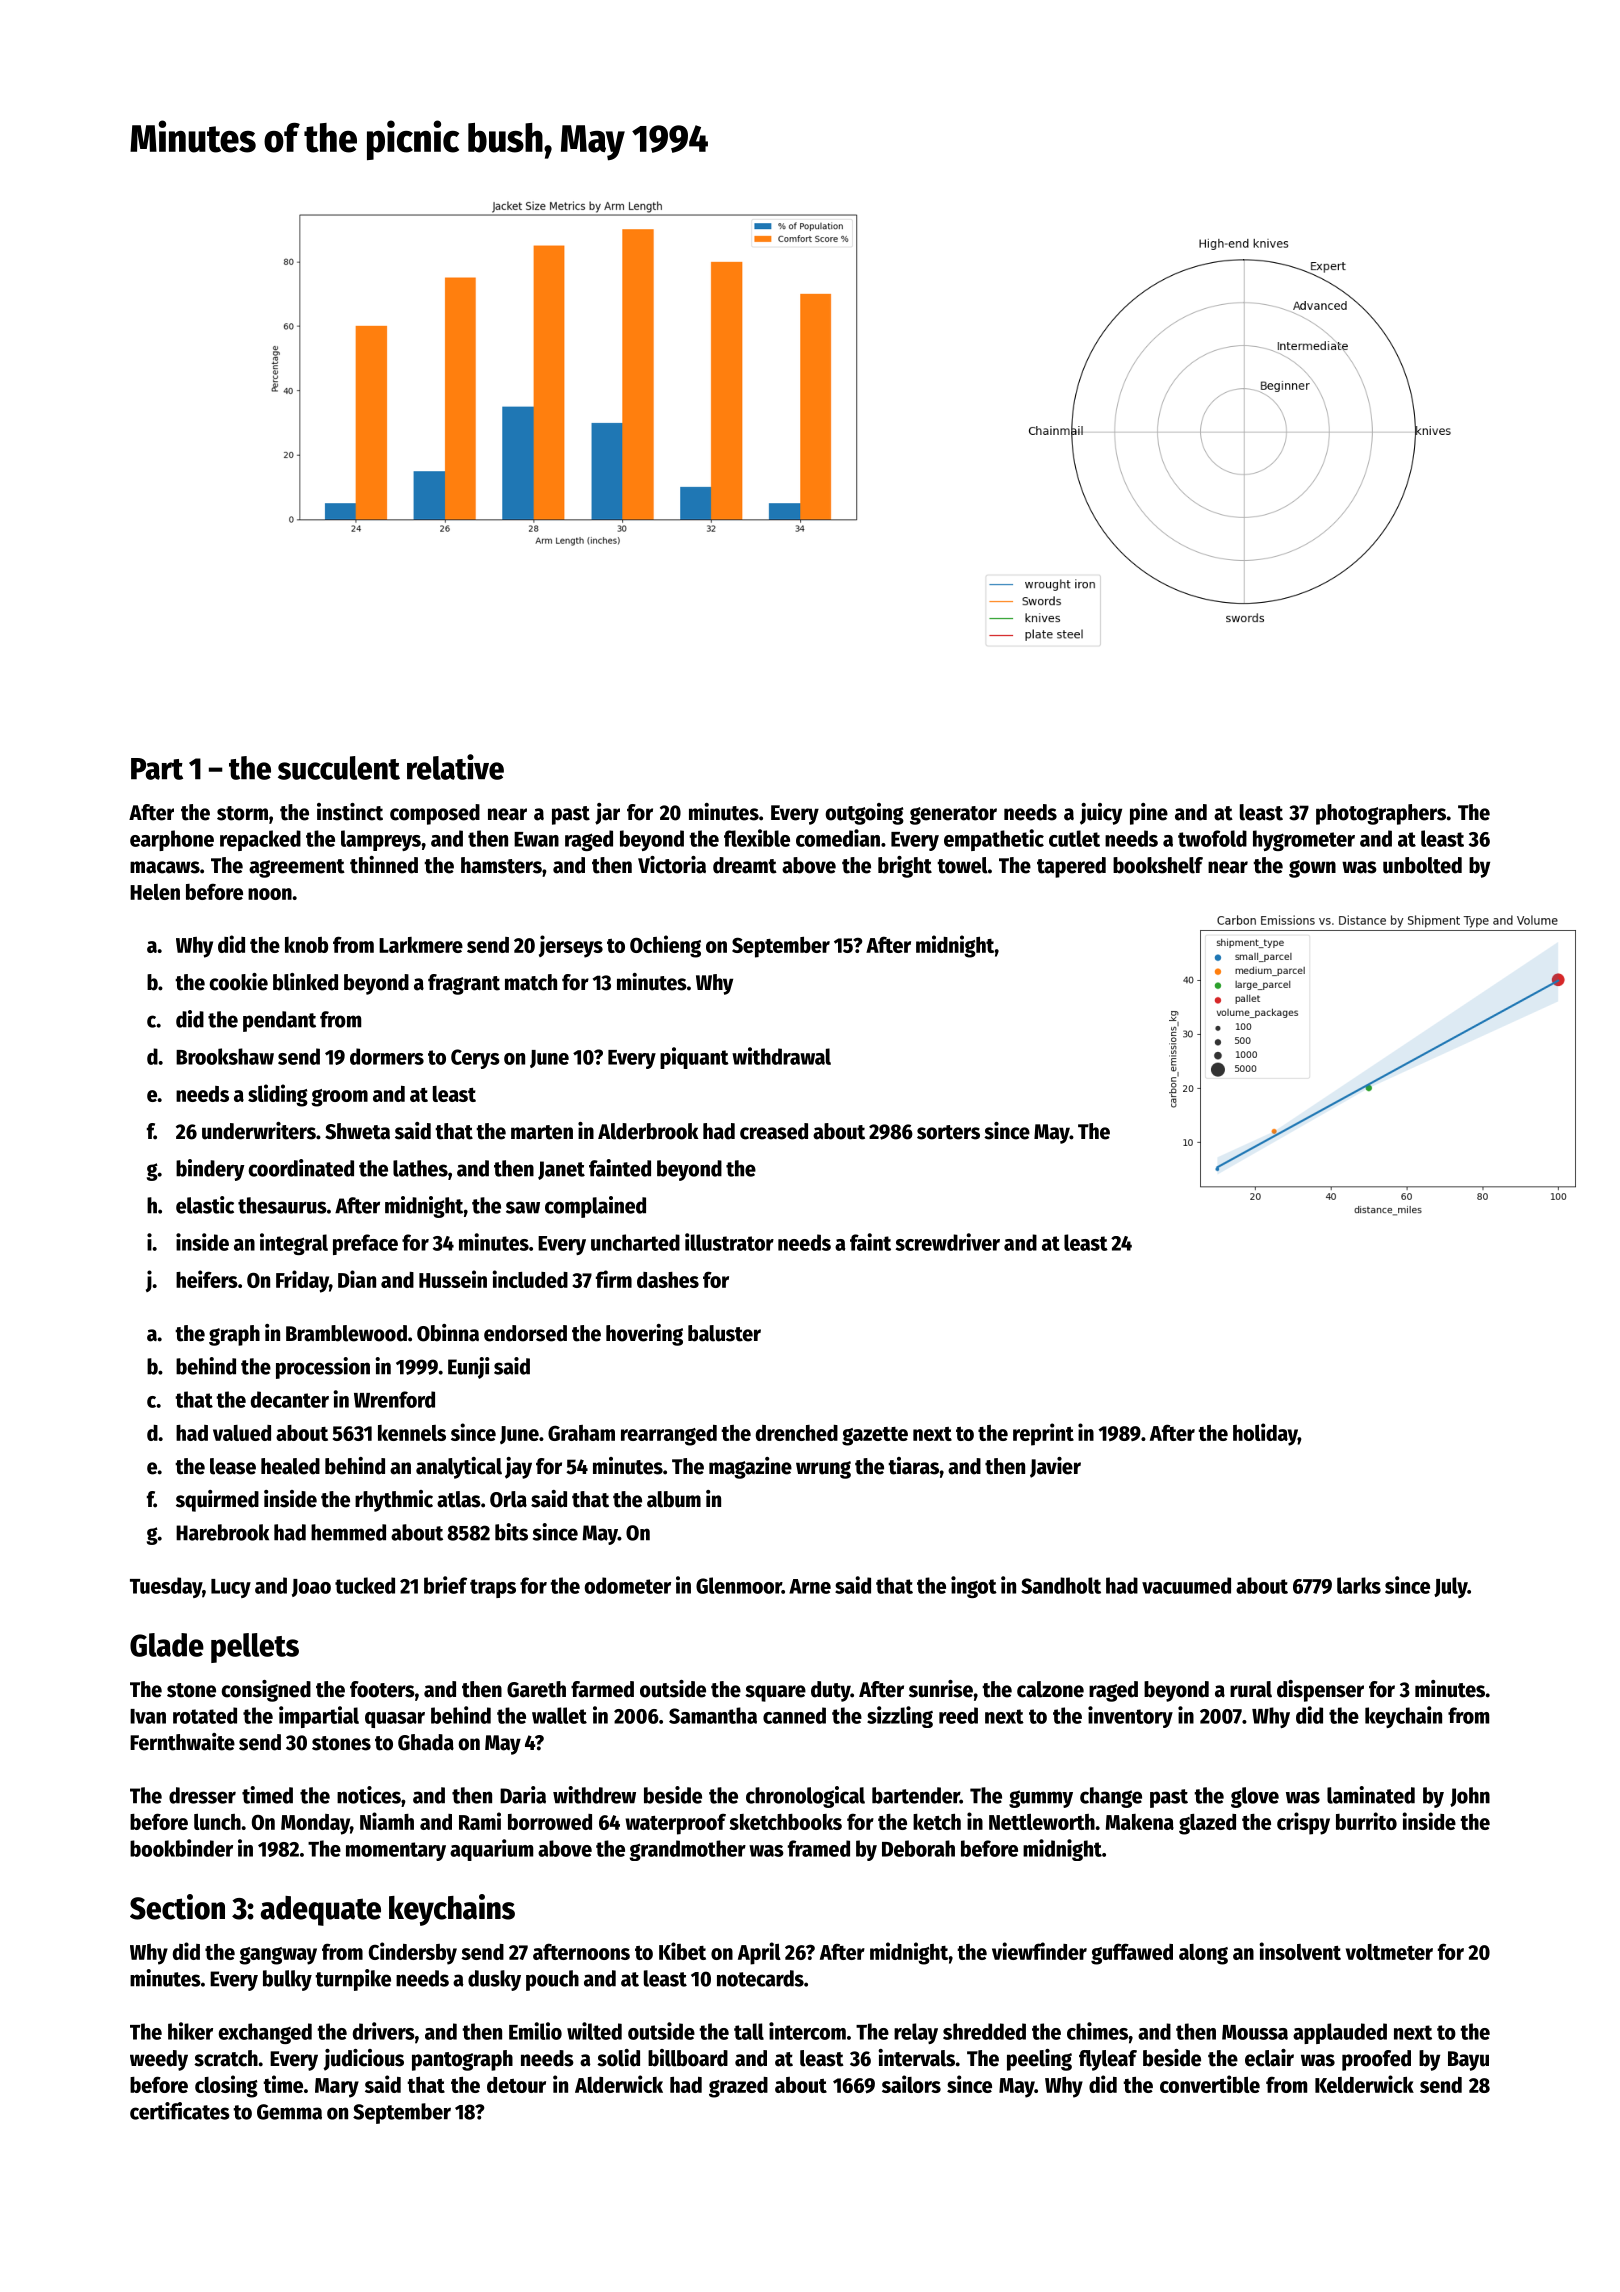 This screenshot has width=1620, height=2292. What do you see at coordinates (339, 768) in the screenshot?
I see `succulent` at bounding box center [339, 768].
